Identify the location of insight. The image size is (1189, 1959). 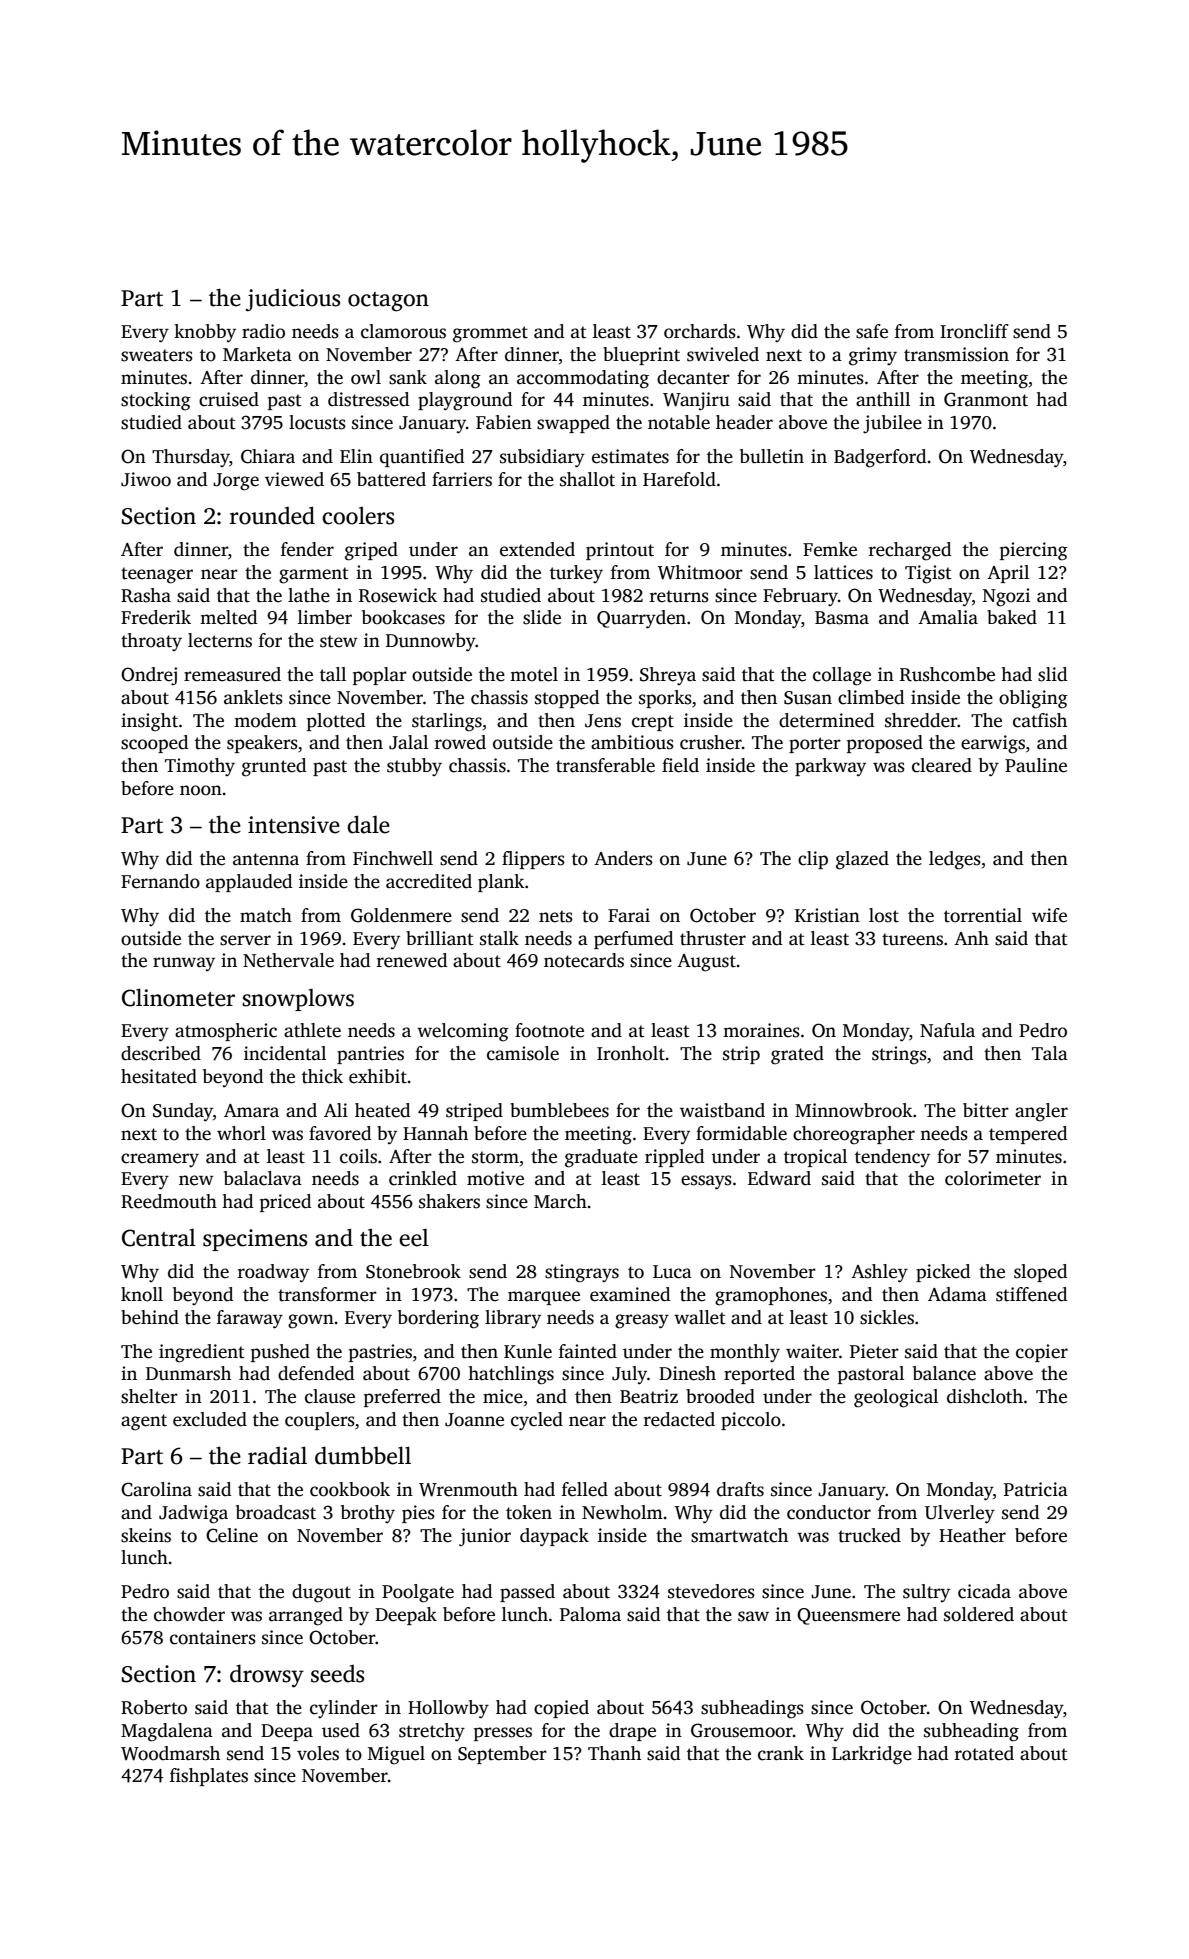
(149, 722).
